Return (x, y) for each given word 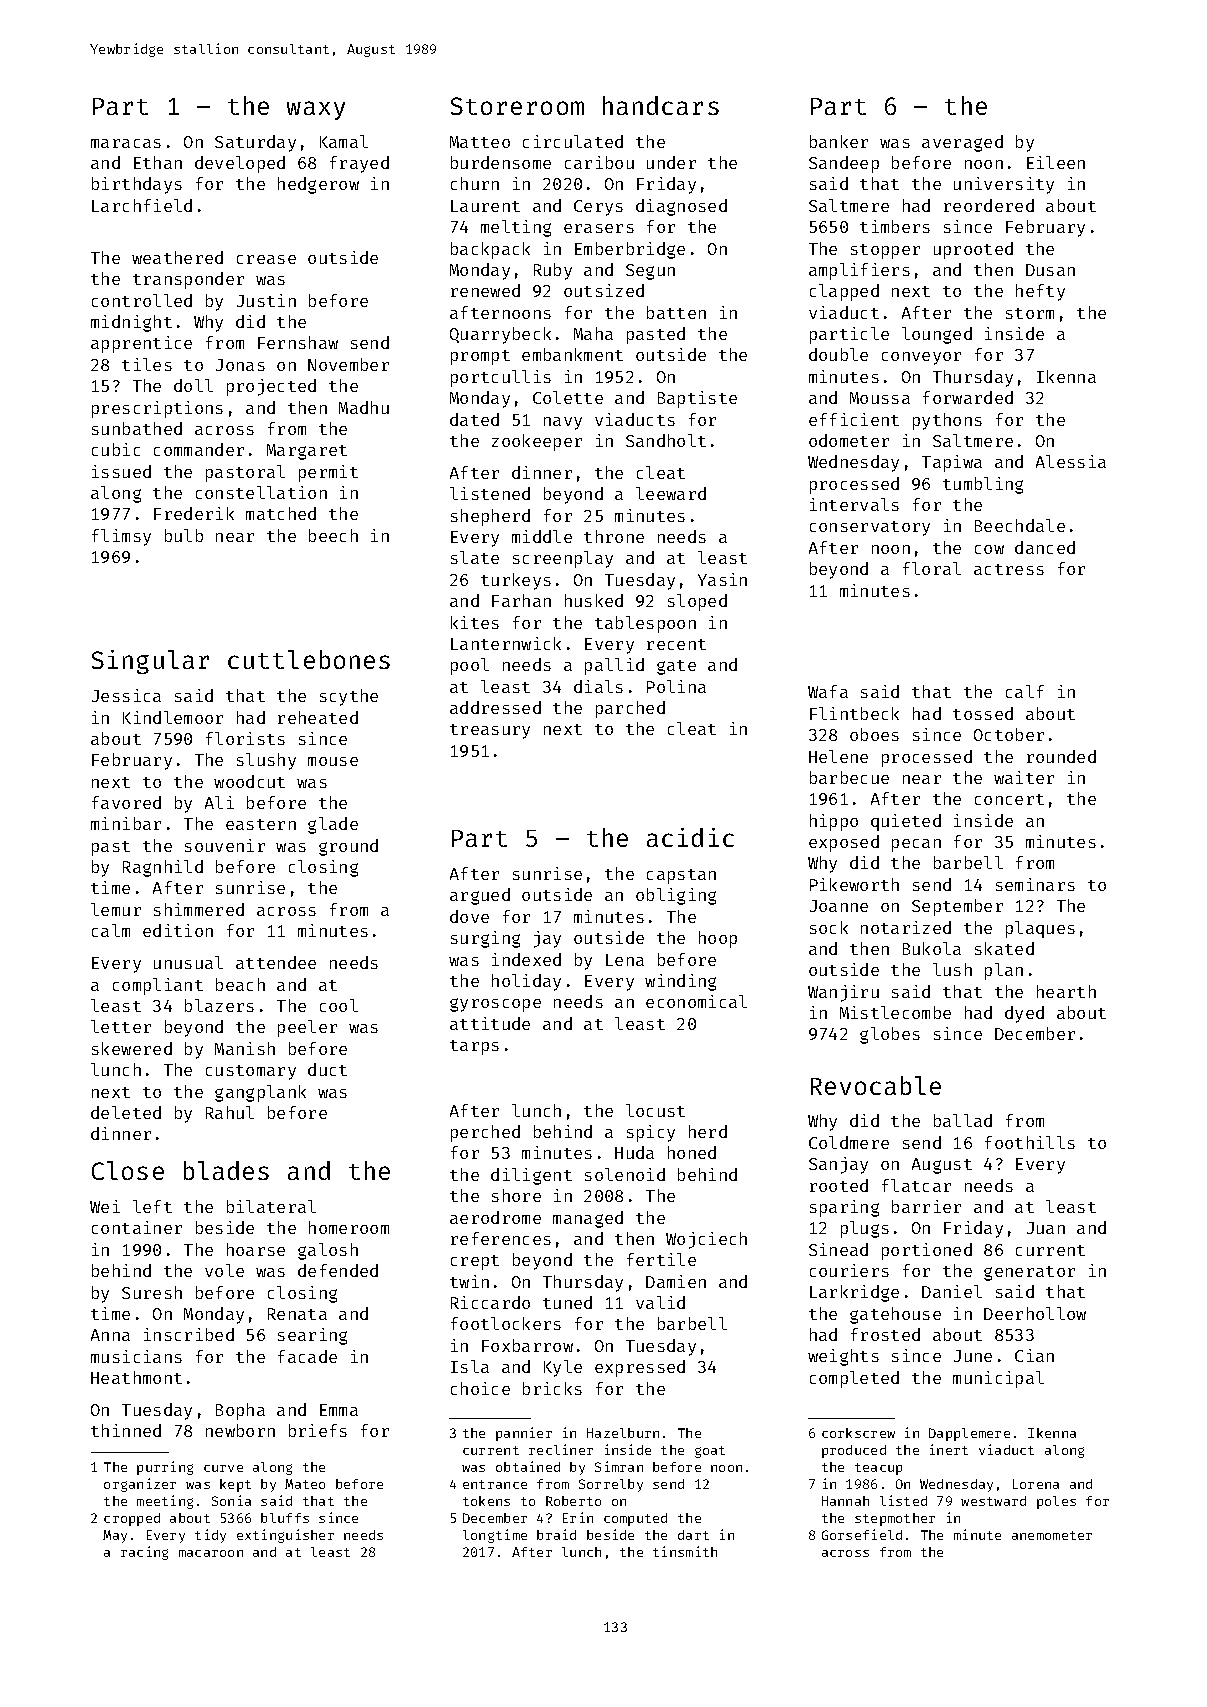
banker (839, 141)
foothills (1030, 1142)
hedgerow (318, 185)
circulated (573, 141)
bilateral (271, 1206)
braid (556, 1534)
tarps (474, 1047)
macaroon (211, 1553)
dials (598, 686)
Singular (150, 662)
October (1009, 734)
